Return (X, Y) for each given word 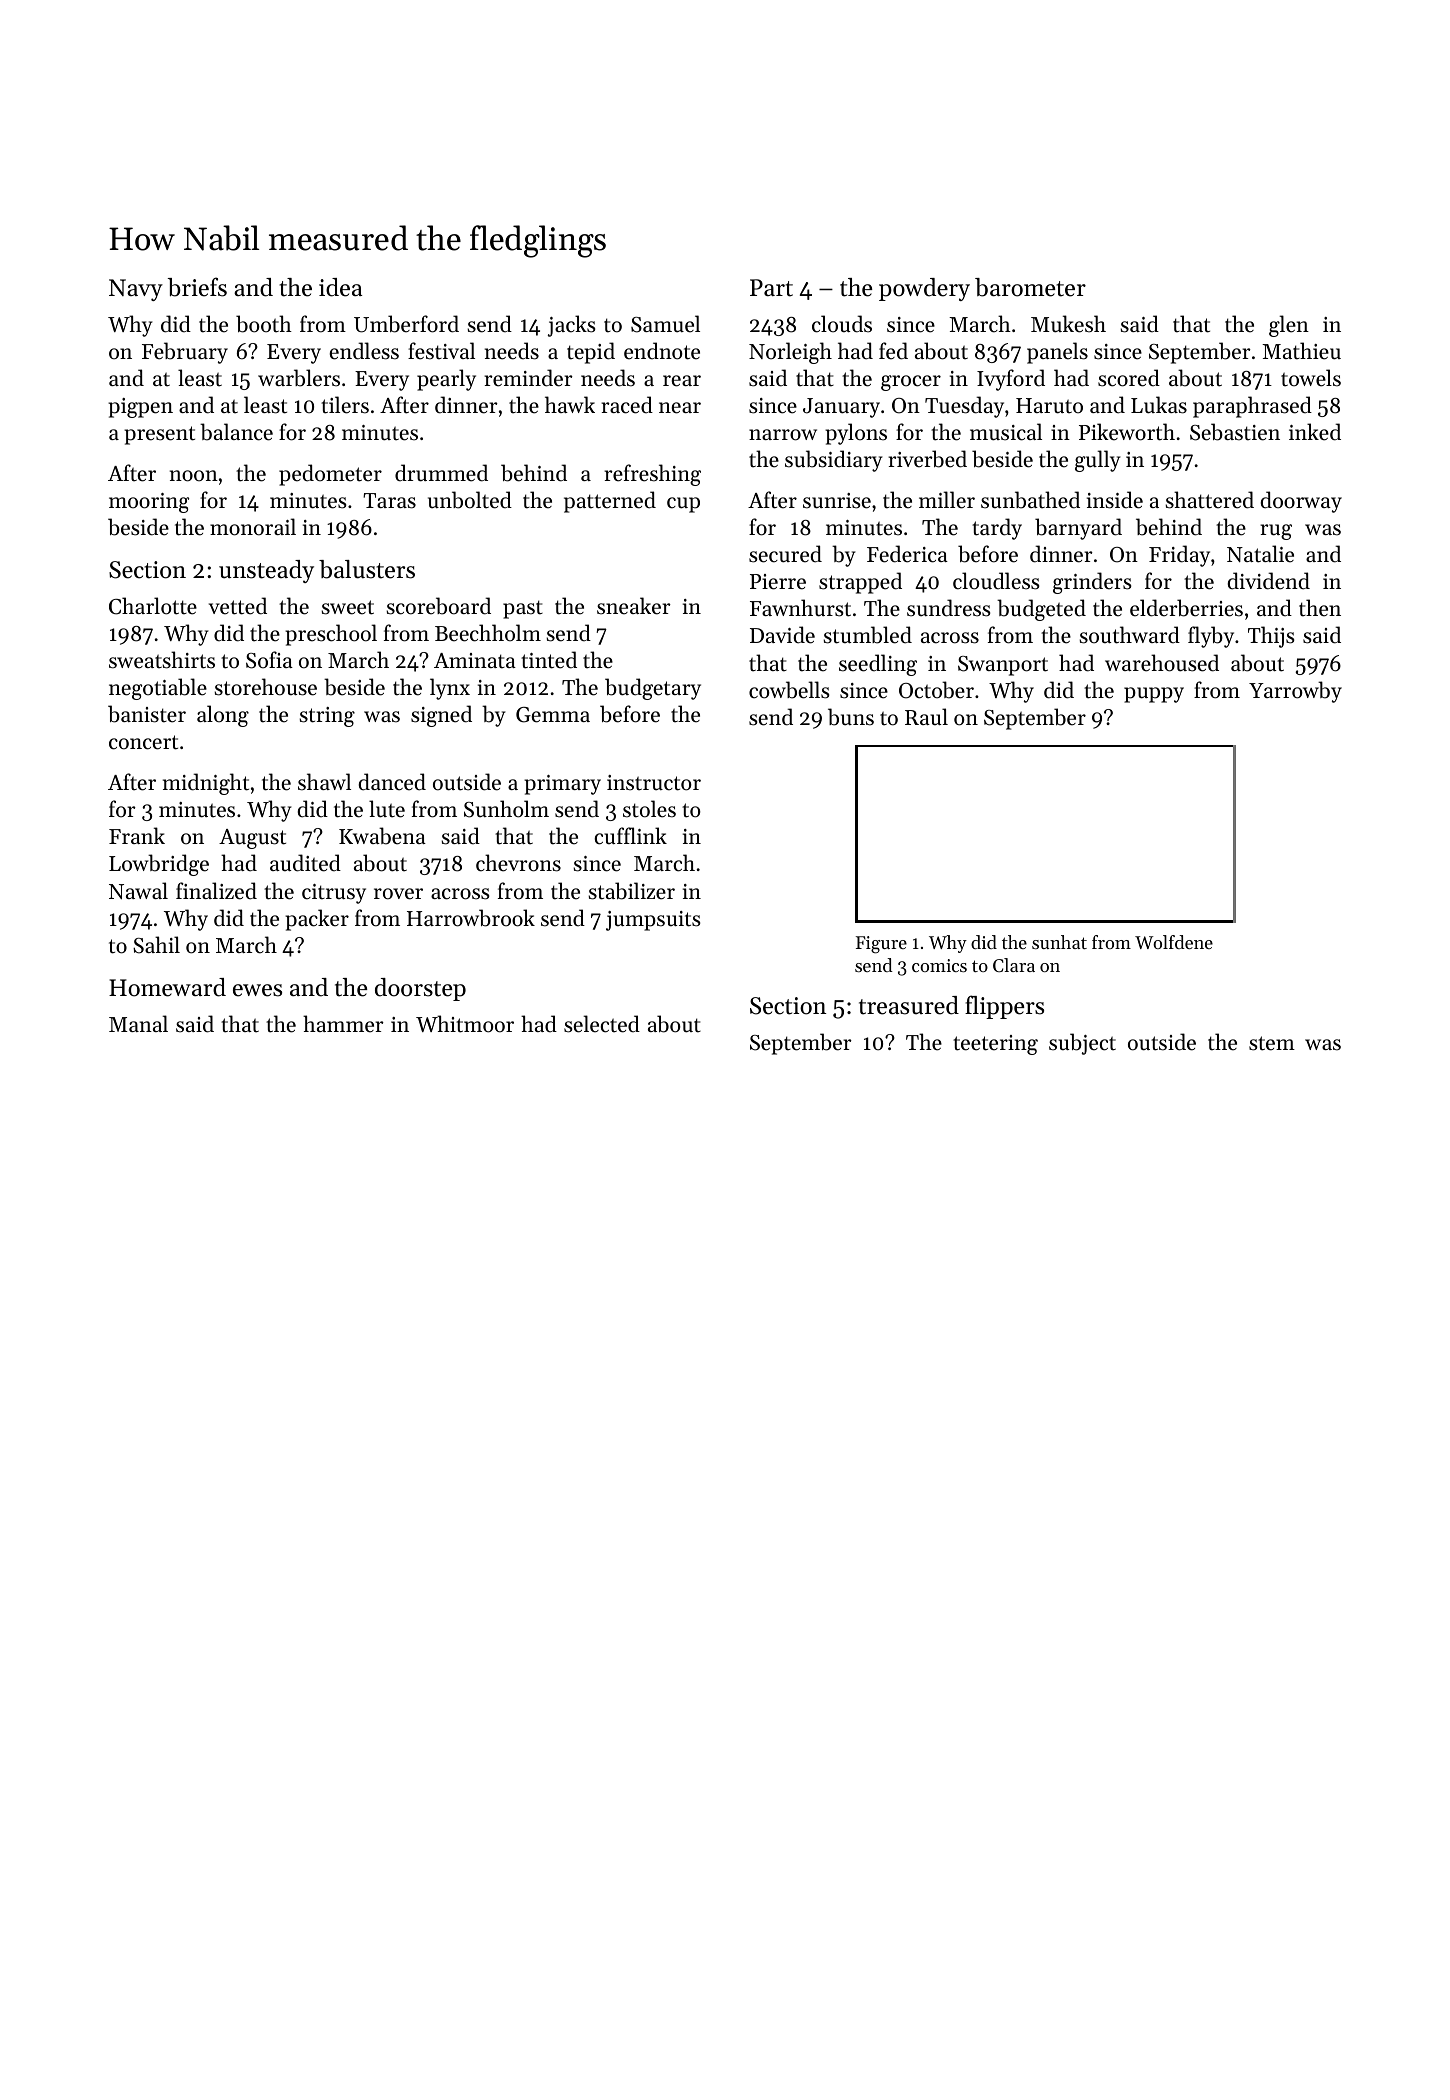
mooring (149, 503)
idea (340, 287)
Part (771, 288)
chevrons (518, 863)
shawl (324, 782)
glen (1289, 326)
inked (1315, 432)
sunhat (1059, 942)
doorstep (420, 989)
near (680, 408)
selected (602, 1024)
